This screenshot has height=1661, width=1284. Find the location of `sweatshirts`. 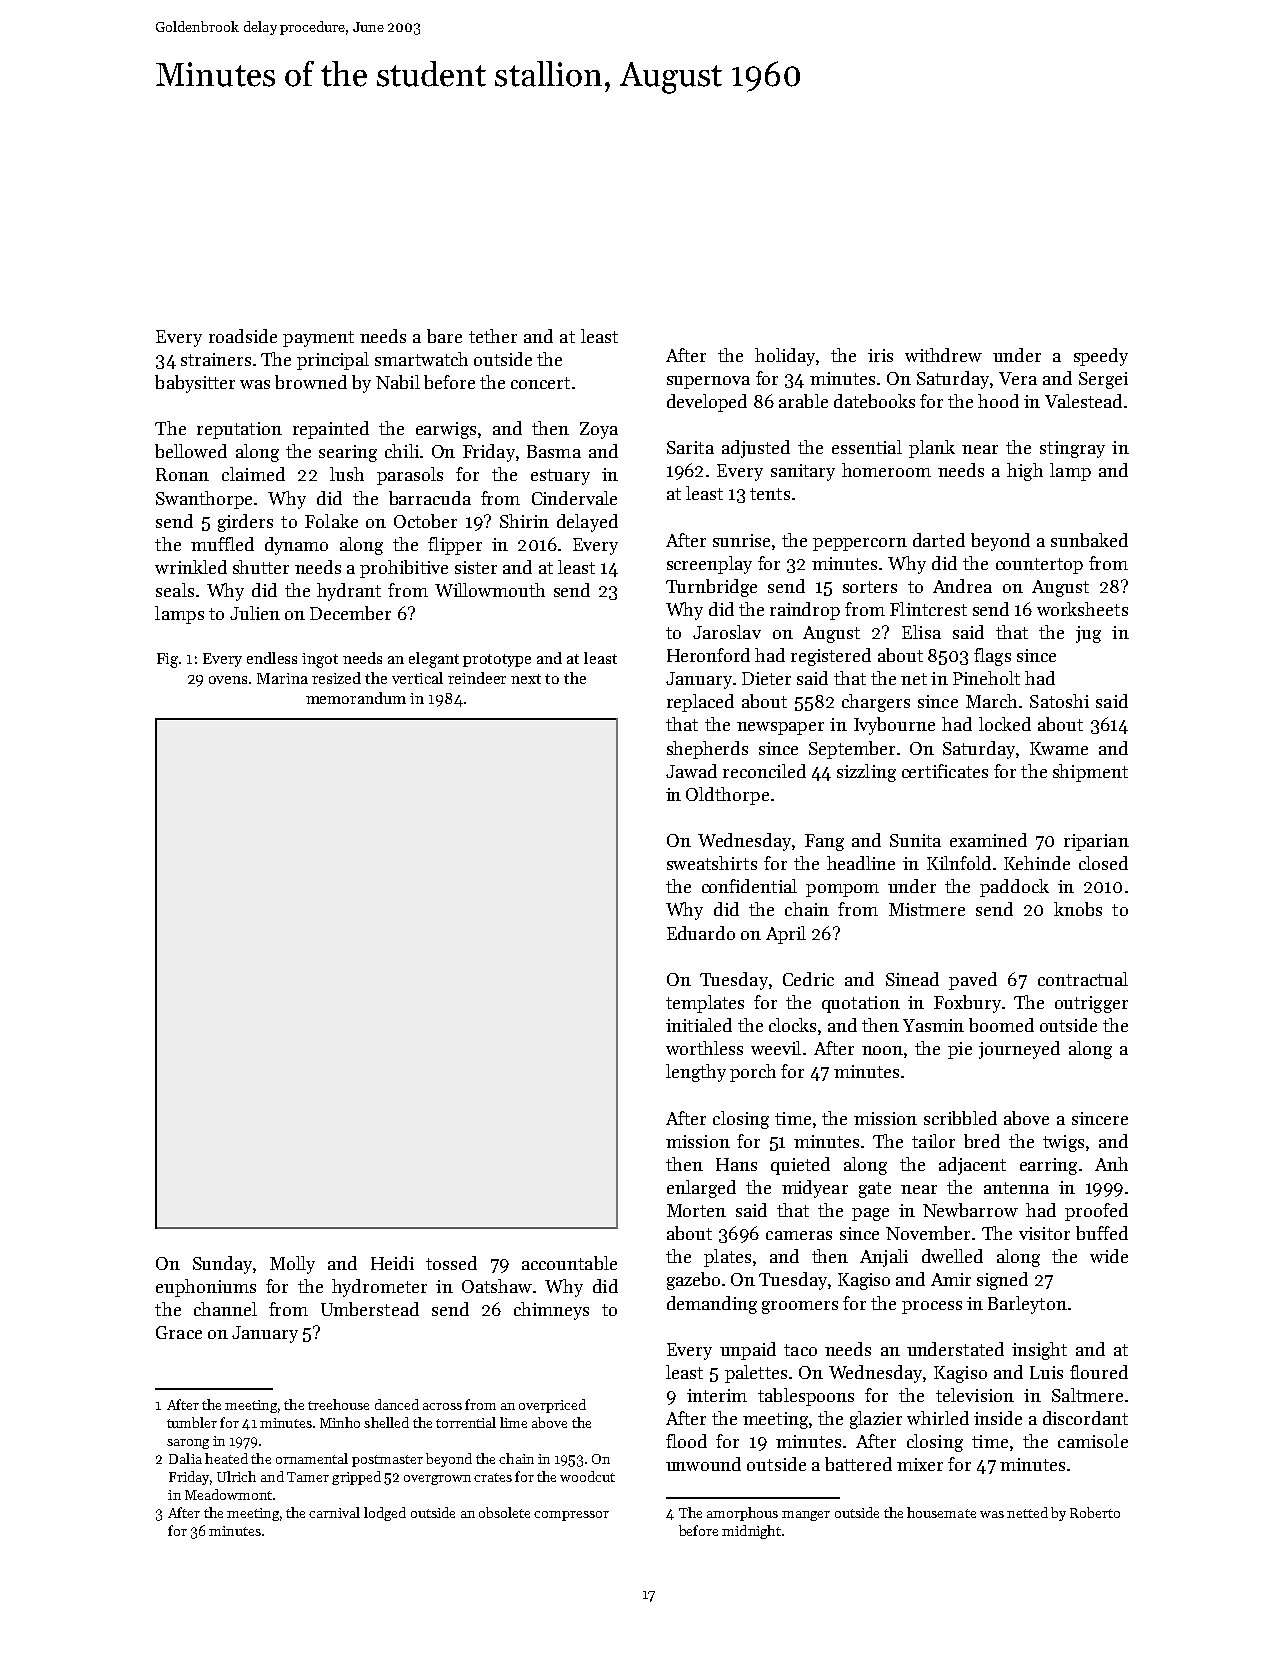

sweatshirts is located at coordinates (712, 863).
